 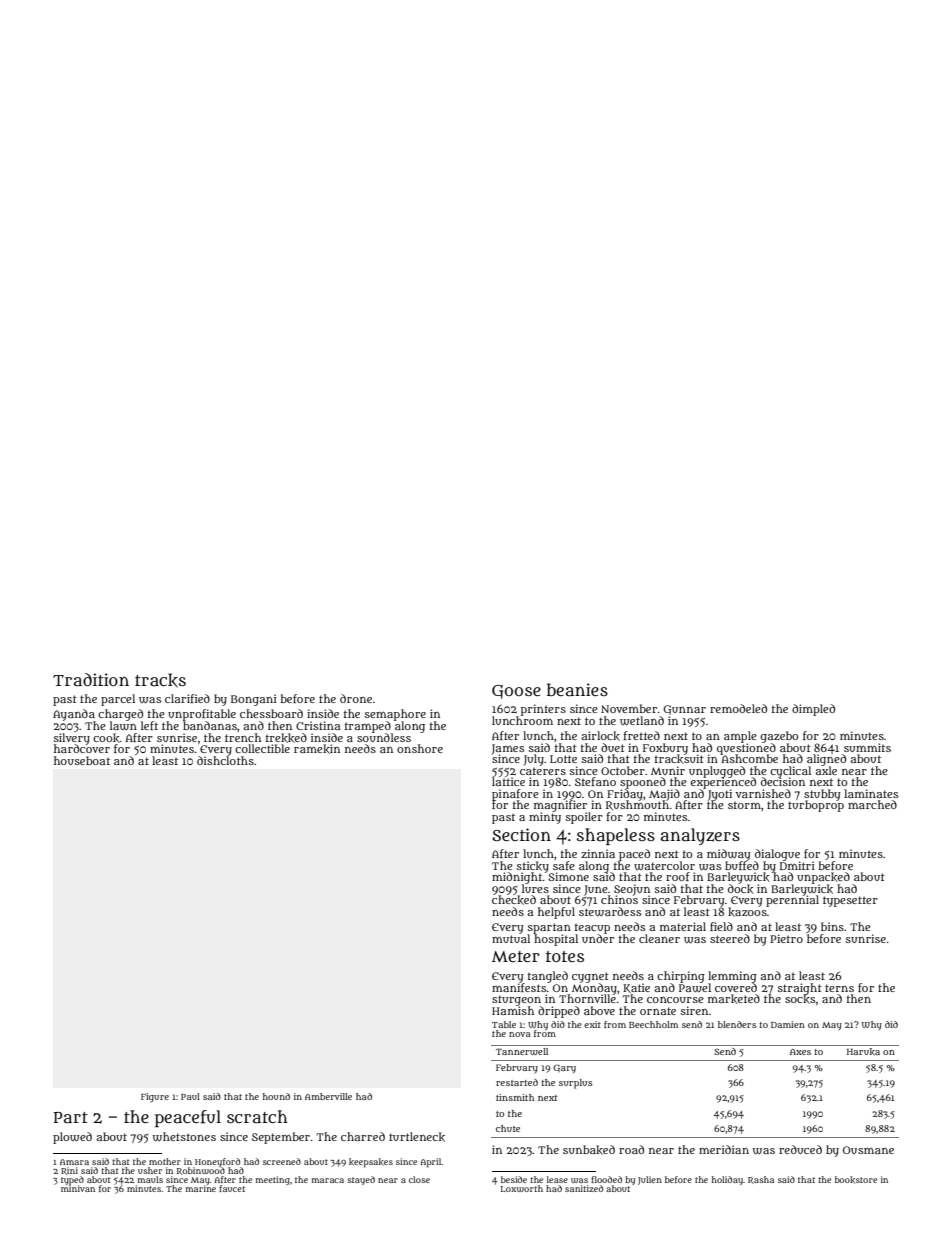 What do you see at coordinates (517, 878) in the screenshot?
I see `midnight` at bounding box center [517, 878].
